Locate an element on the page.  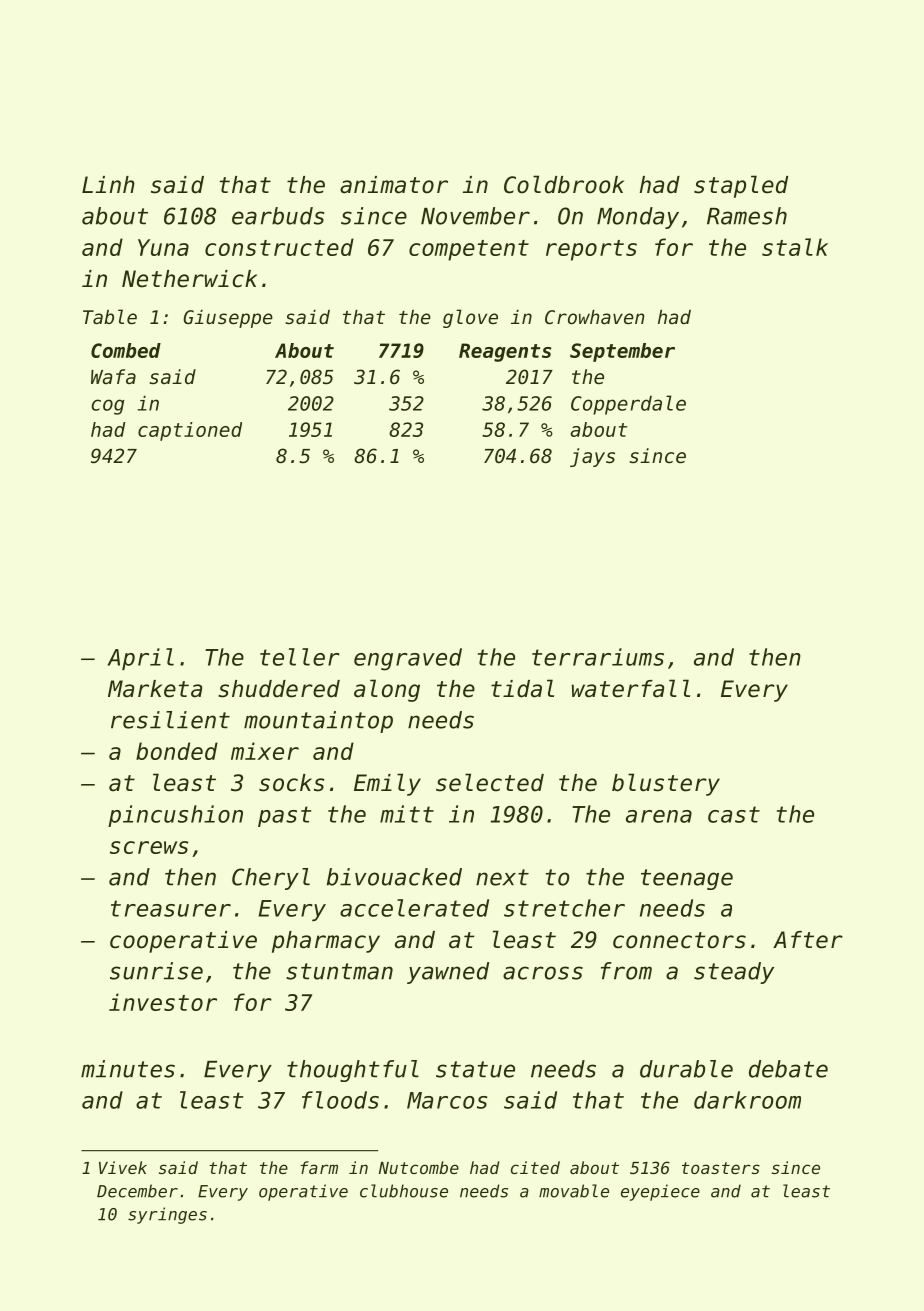
April is located at coordinates (140, 659).
